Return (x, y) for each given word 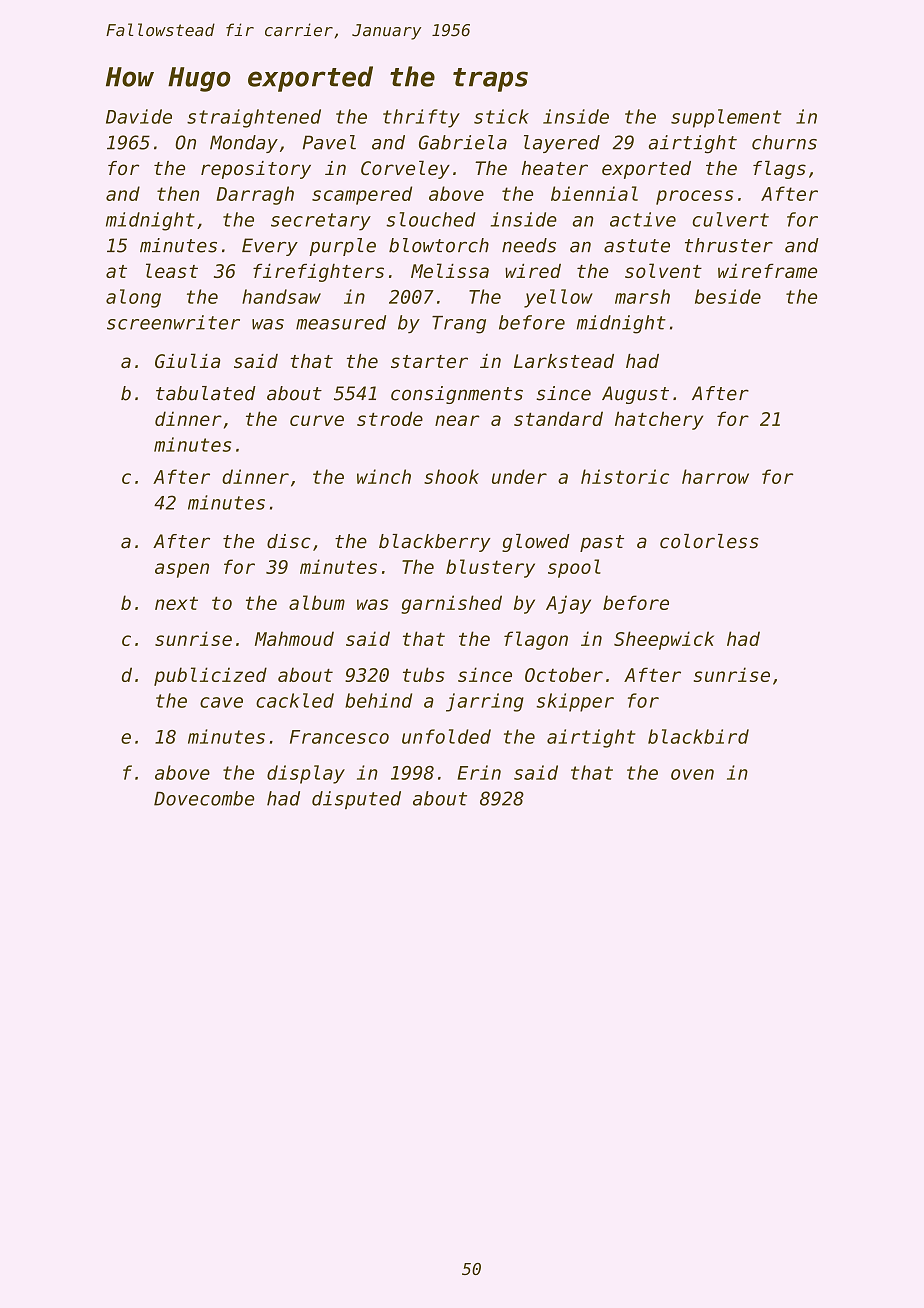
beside (728, 296)
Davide (139, 116)
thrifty (421, 118)
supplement (726, 118)
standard (558, 418)
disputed (356, 800)
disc (289, 541)
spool (574, 568)
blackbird (698, 736)
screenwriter (173, 322)
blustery (490, 568)
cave (221, 702)
